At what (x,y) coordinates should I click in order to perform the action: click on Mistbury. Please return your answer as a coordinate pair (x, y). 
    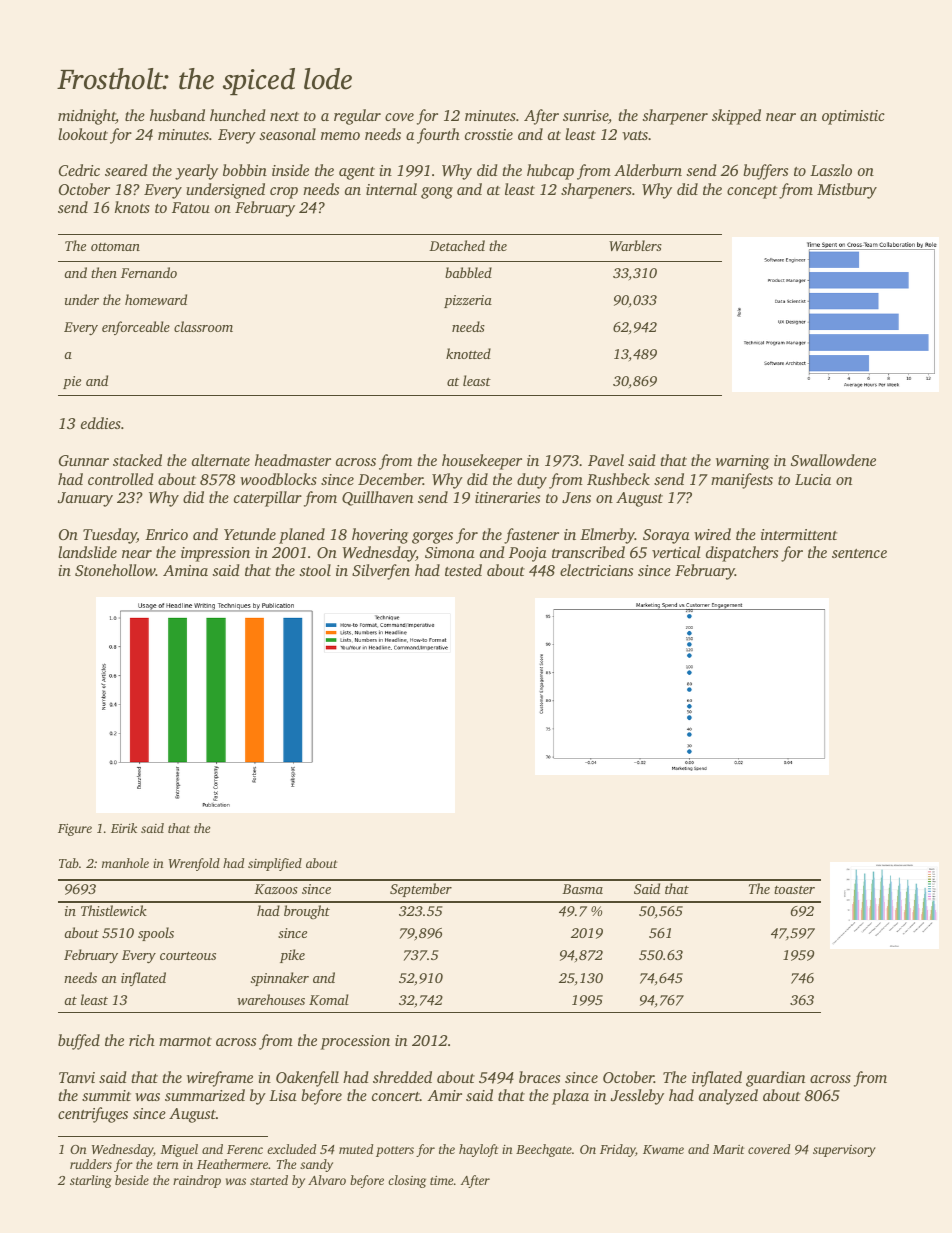
    Looking at the image, I should click on (847, 191).
